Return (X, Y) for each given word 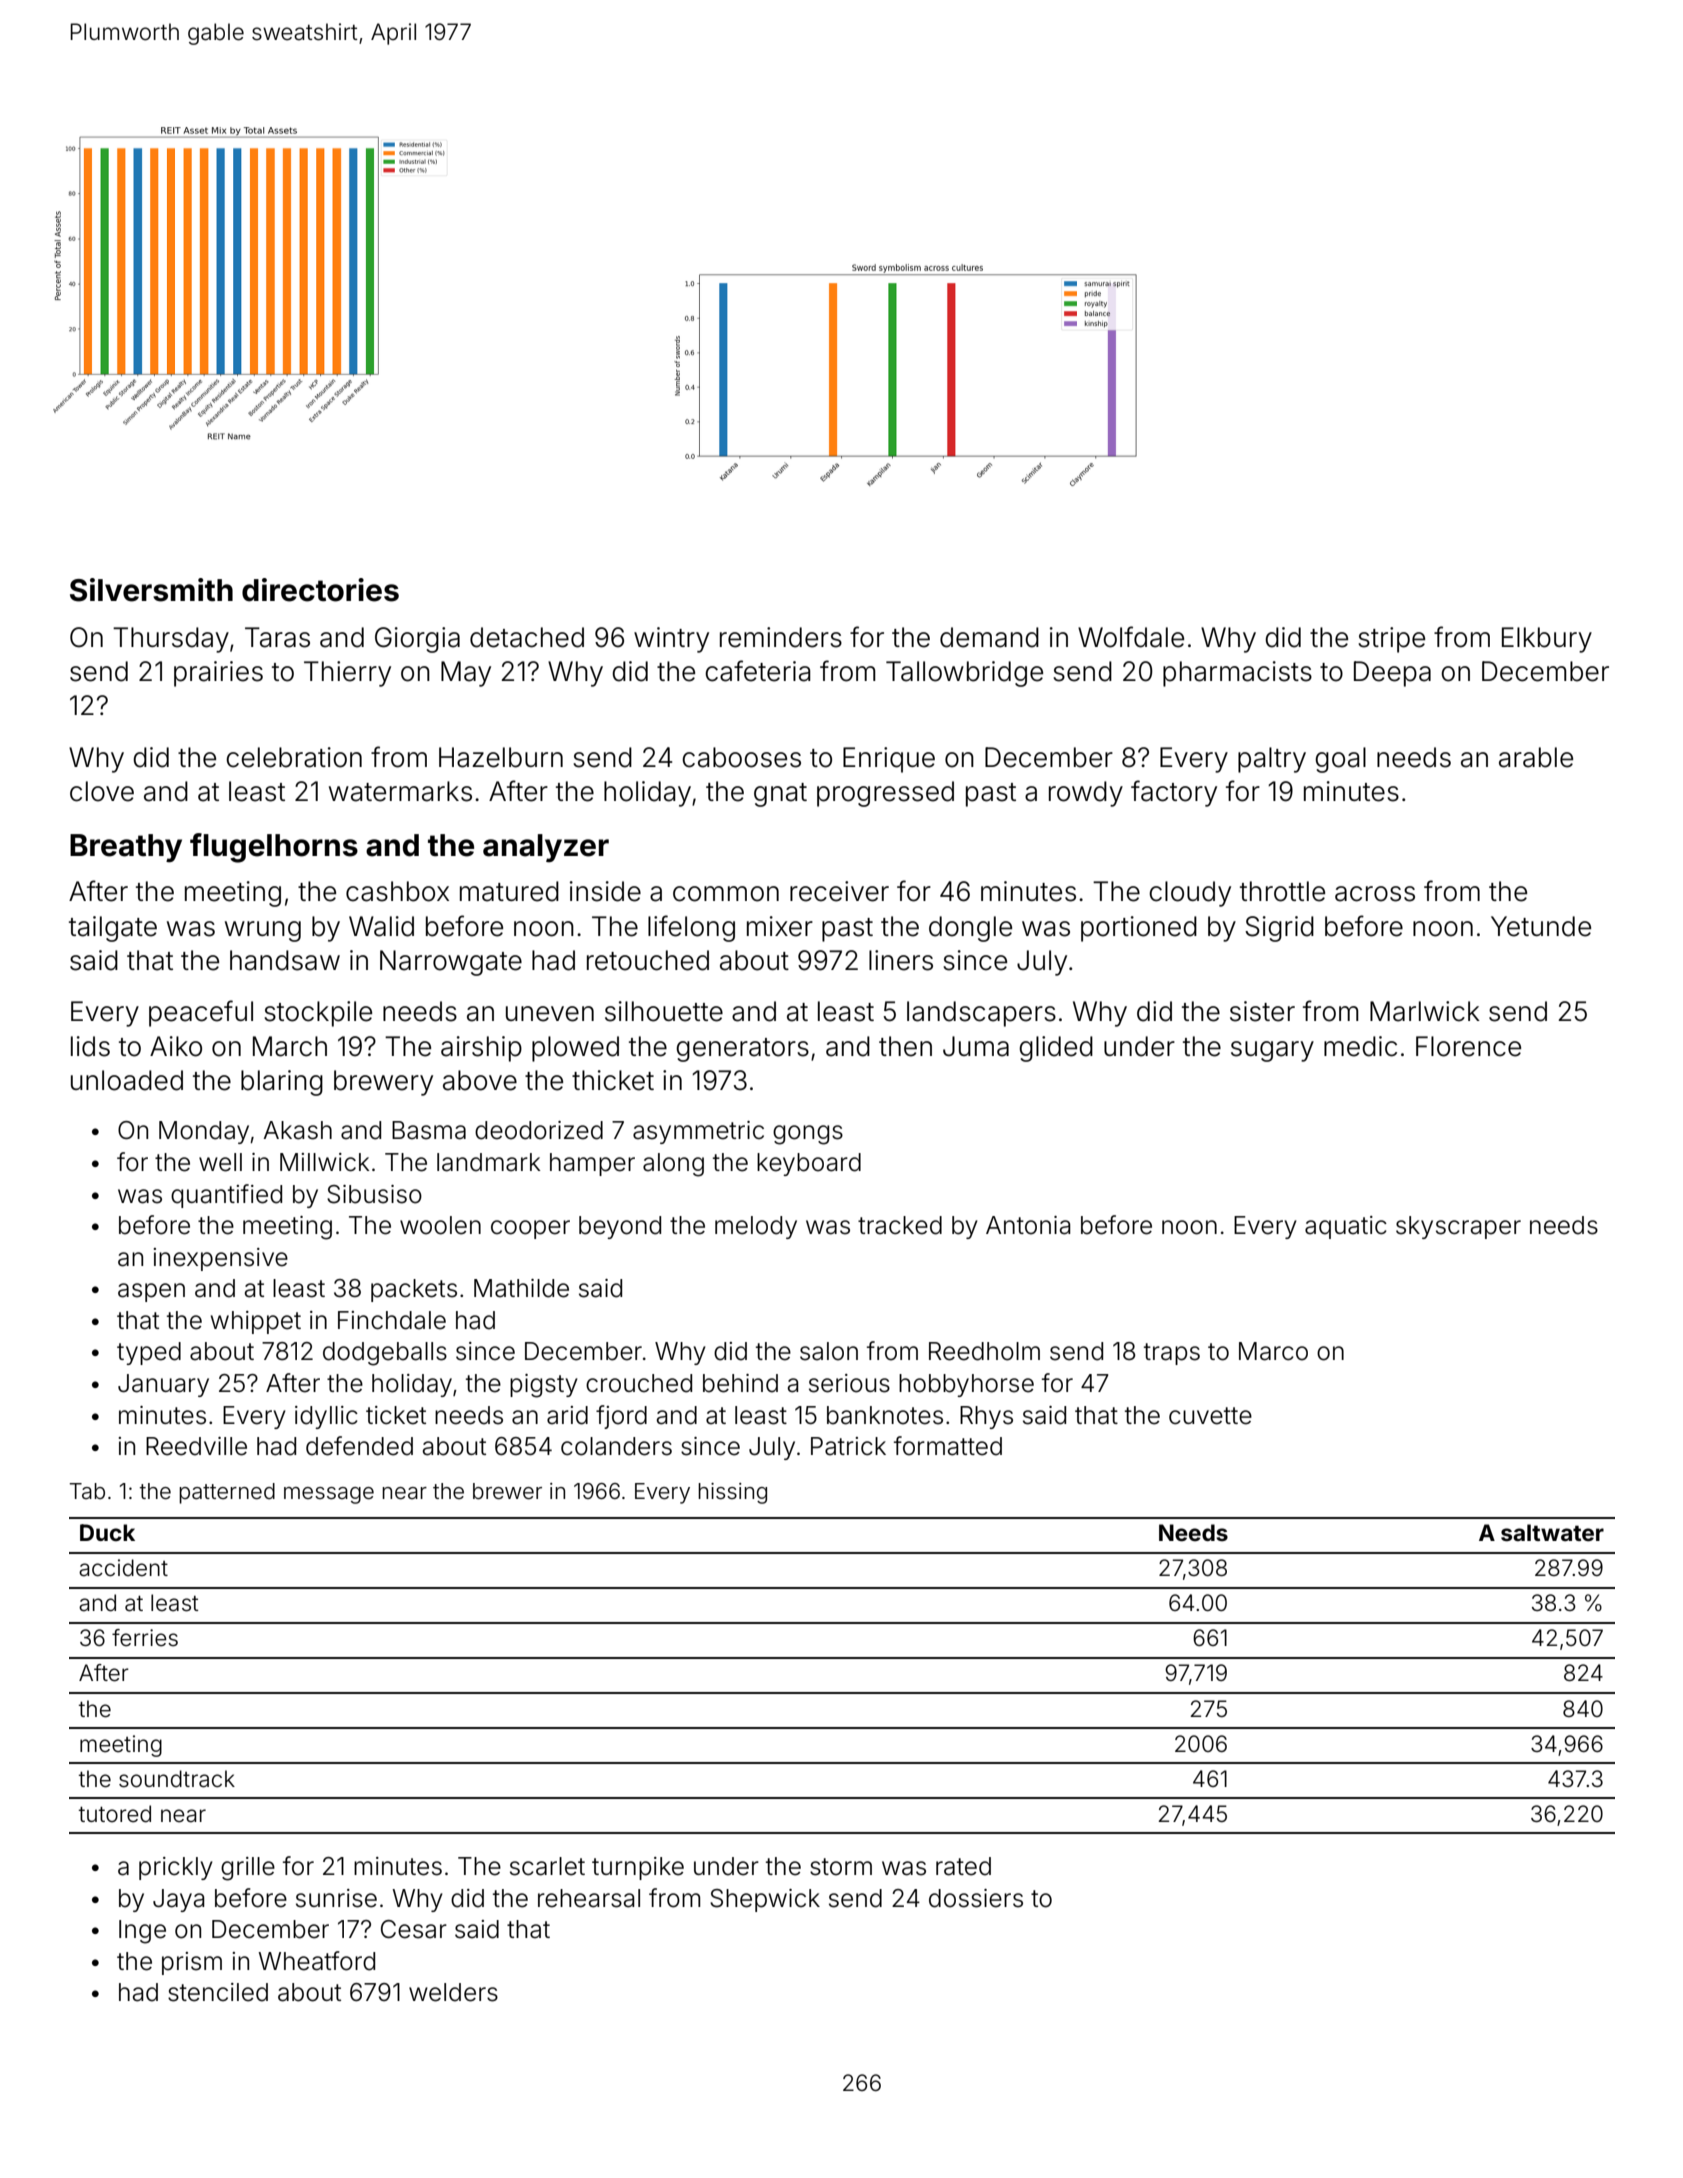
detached (527, 637)
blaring (282, 1083)
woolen (440, 1225)
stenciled (218, 1992)
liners (901, 960)
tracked (900, 1225)
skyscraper (1458, 1227)
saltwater (1552, 1532)
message (329, 1495)
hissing (732, 1493)
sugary (1272, 1051)
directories (320, 590)
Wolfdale (1131, 637)
